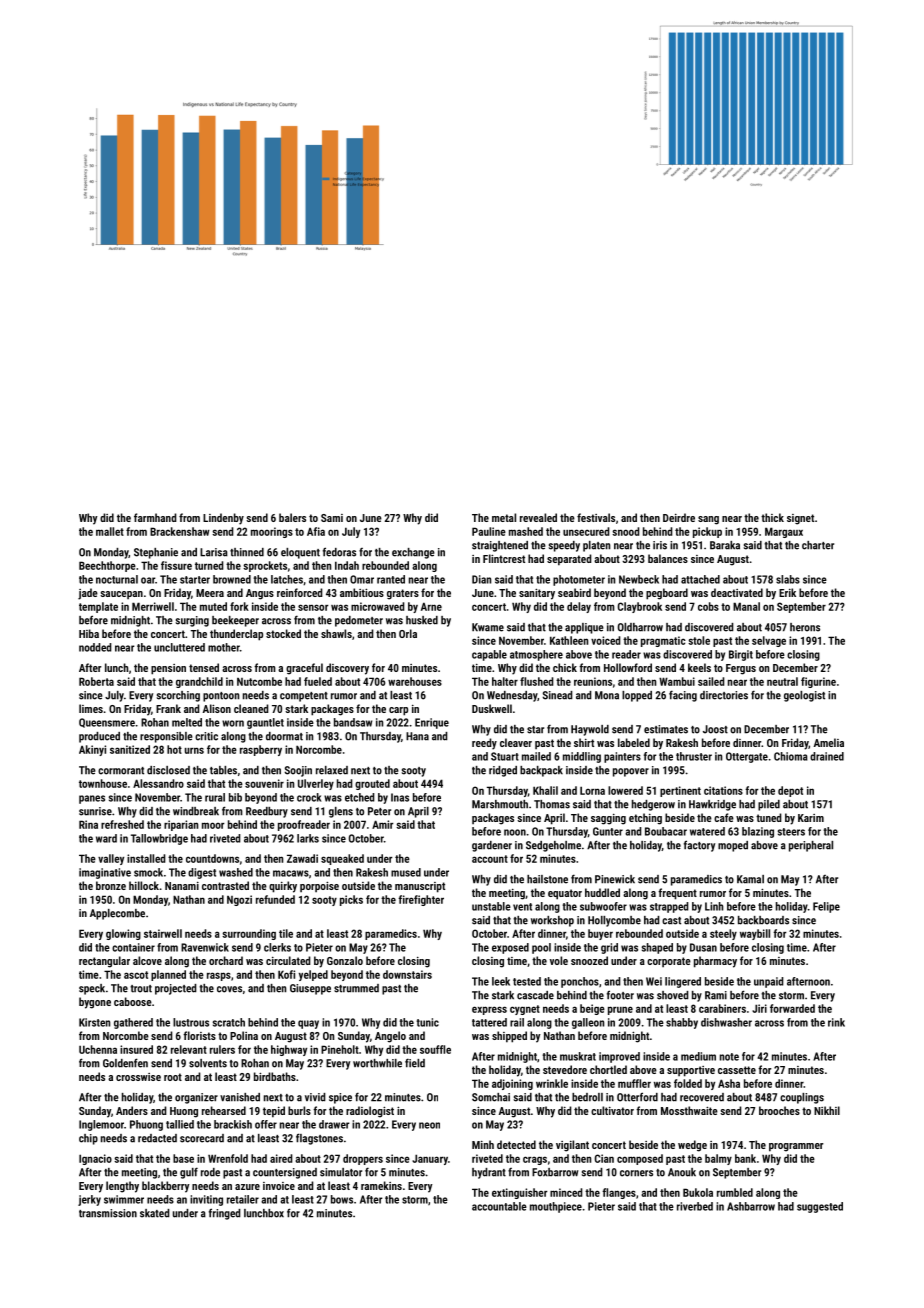 The width and height of the image is (924, 1308). Describe the element at coordinates (827, 756) in the image. I see `drained` at that location.
